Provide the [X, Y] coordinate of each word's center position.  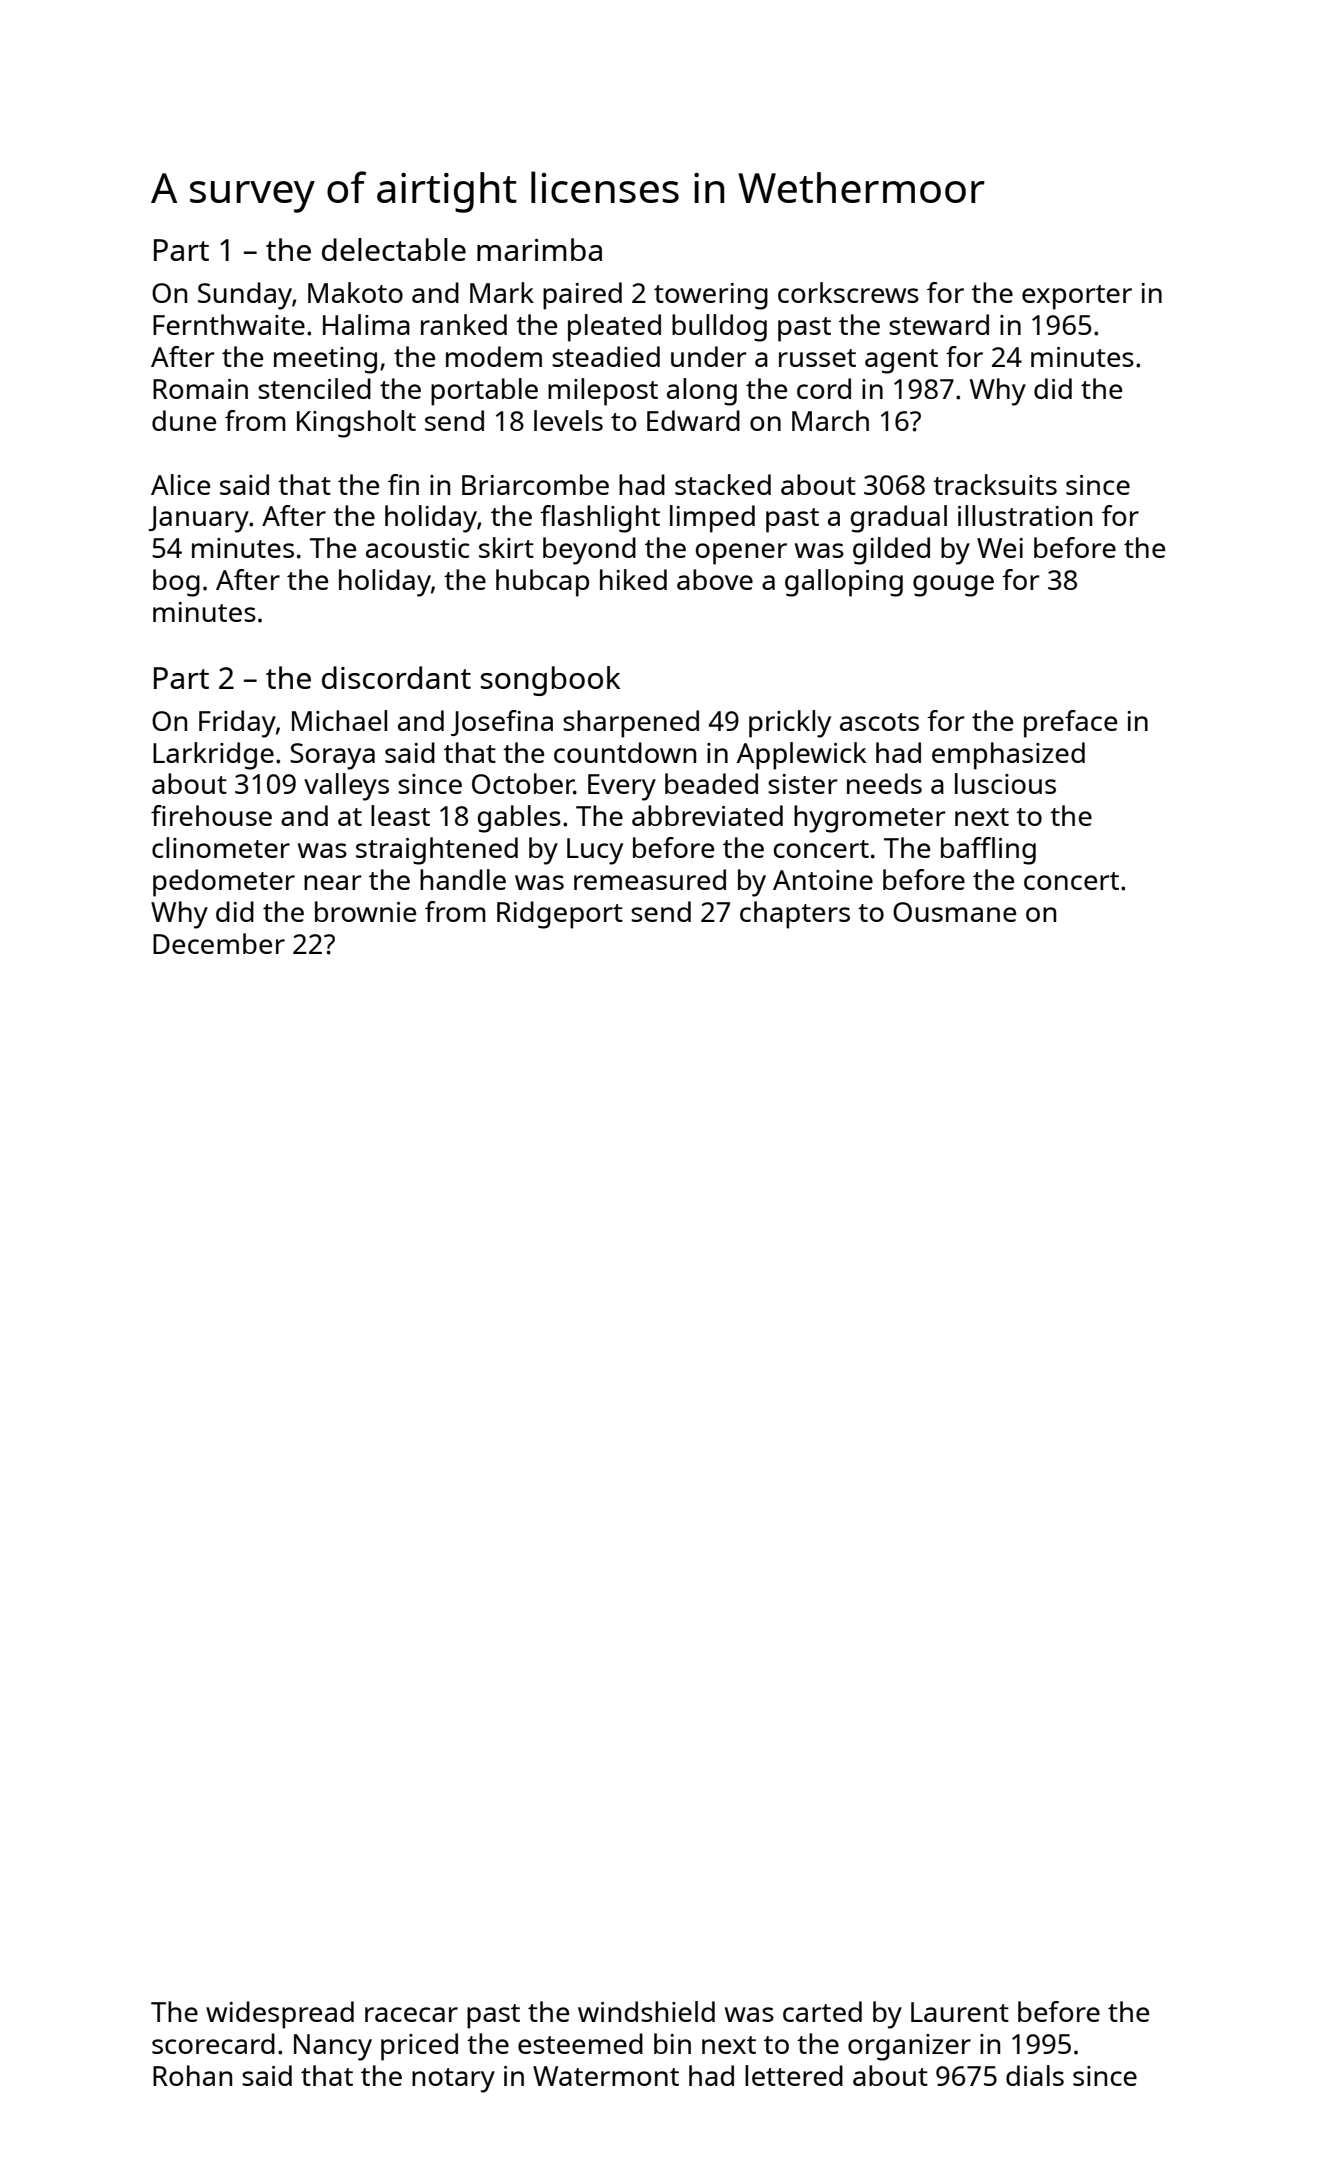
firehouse [211, 815]
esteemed [580, 2043]
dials [1035, 2075]
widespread [280, 2015]
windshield [646, 2011]
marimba [539, 249]
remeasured [650, 879]
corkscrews [848, 292]
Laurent [960, 2012]
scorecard [213, 2043]
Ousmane [954, 912]
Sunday [245, 296]
